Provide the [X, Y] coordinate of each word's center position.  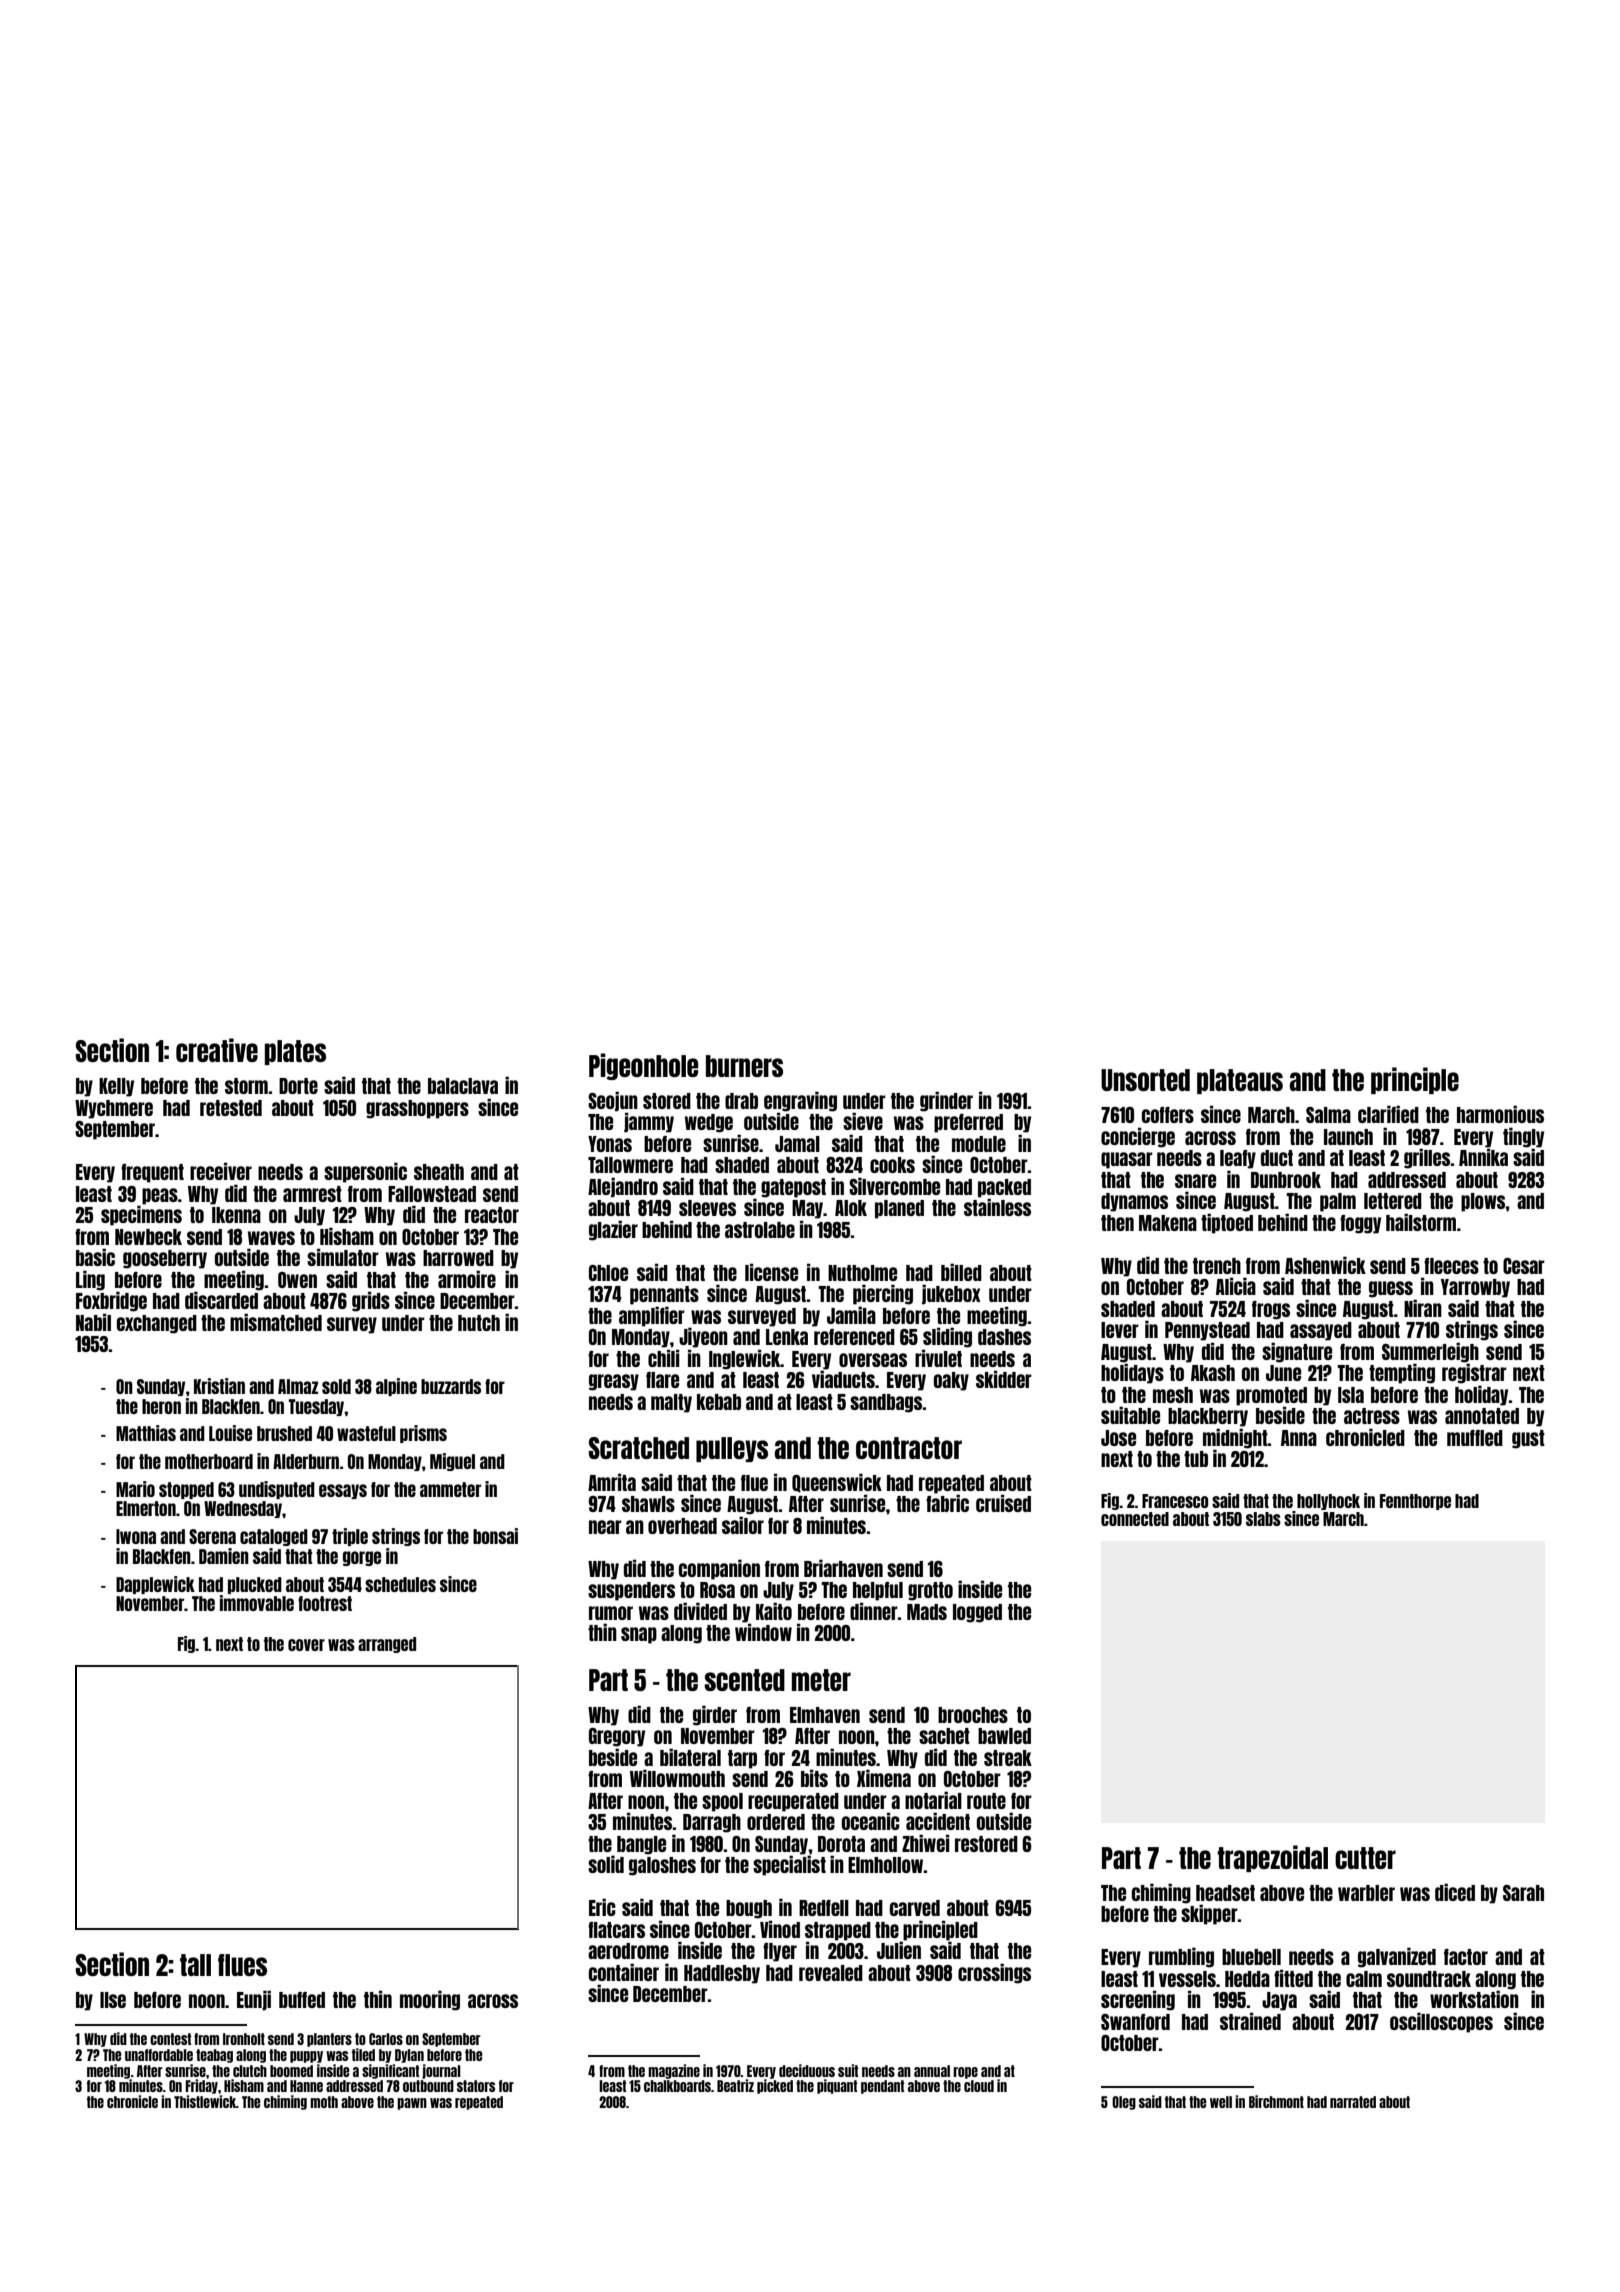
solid [606, 1864]
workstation [1474, 1999]
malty [671, 1403]
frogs [1271, 1310]
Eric [602, 1907]
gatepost [793, 1188]
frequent [152, 1173]
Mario [135, 1489]
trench [1217, 1266]
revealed [831, 1973]
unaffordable [159, 2055]
